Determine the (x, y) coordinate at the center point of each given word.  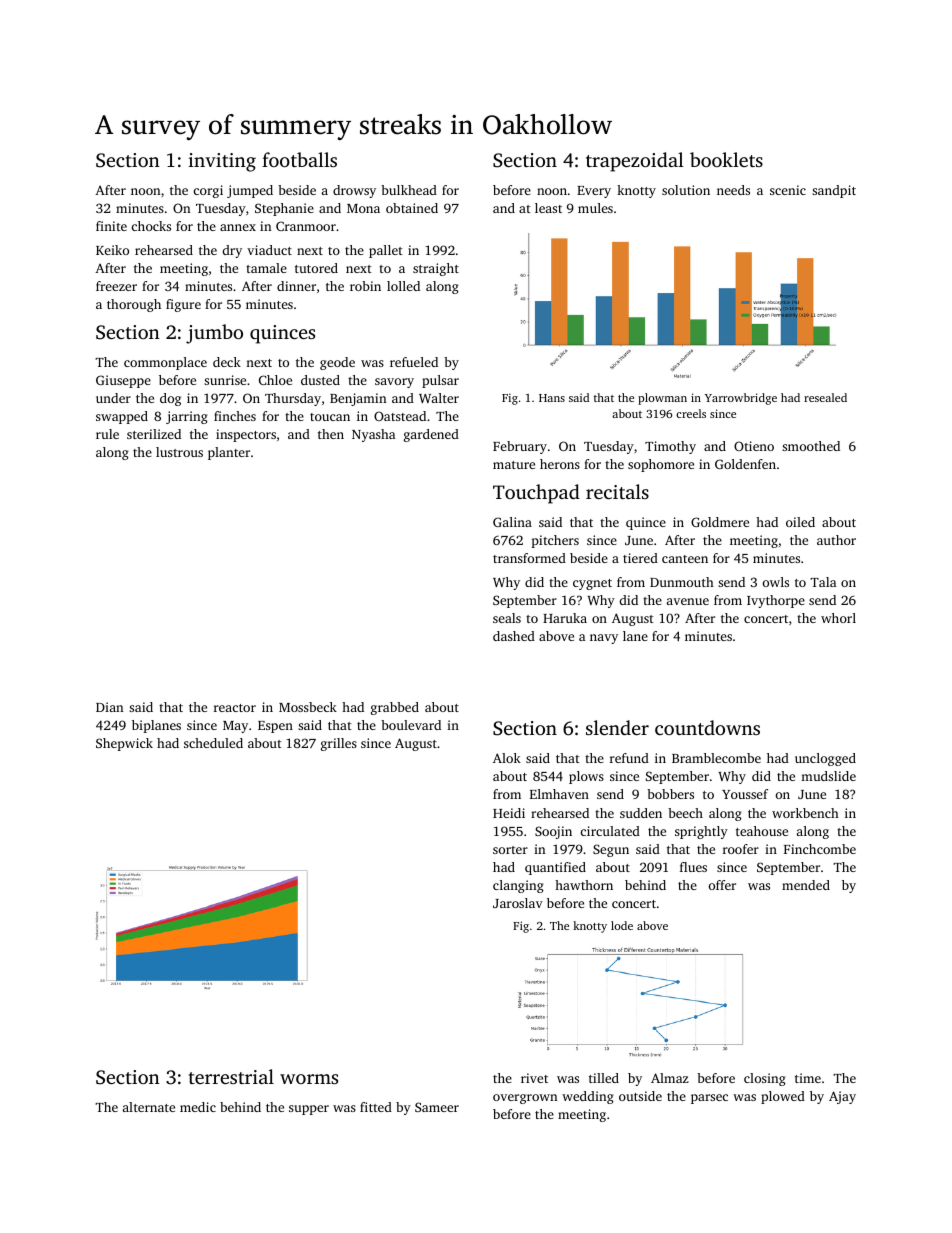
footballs (299, 159)
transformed (529, 558)
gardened (431, 435)
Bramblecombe (716, 758)
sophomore (661, 465)
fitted (376, 1107)
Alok (507, 758)
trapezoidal (635, 162)
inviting (222, 162)
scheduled (213, 743)
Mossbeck (308, 707)
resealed (825, 397)
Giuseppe (123, 381)
